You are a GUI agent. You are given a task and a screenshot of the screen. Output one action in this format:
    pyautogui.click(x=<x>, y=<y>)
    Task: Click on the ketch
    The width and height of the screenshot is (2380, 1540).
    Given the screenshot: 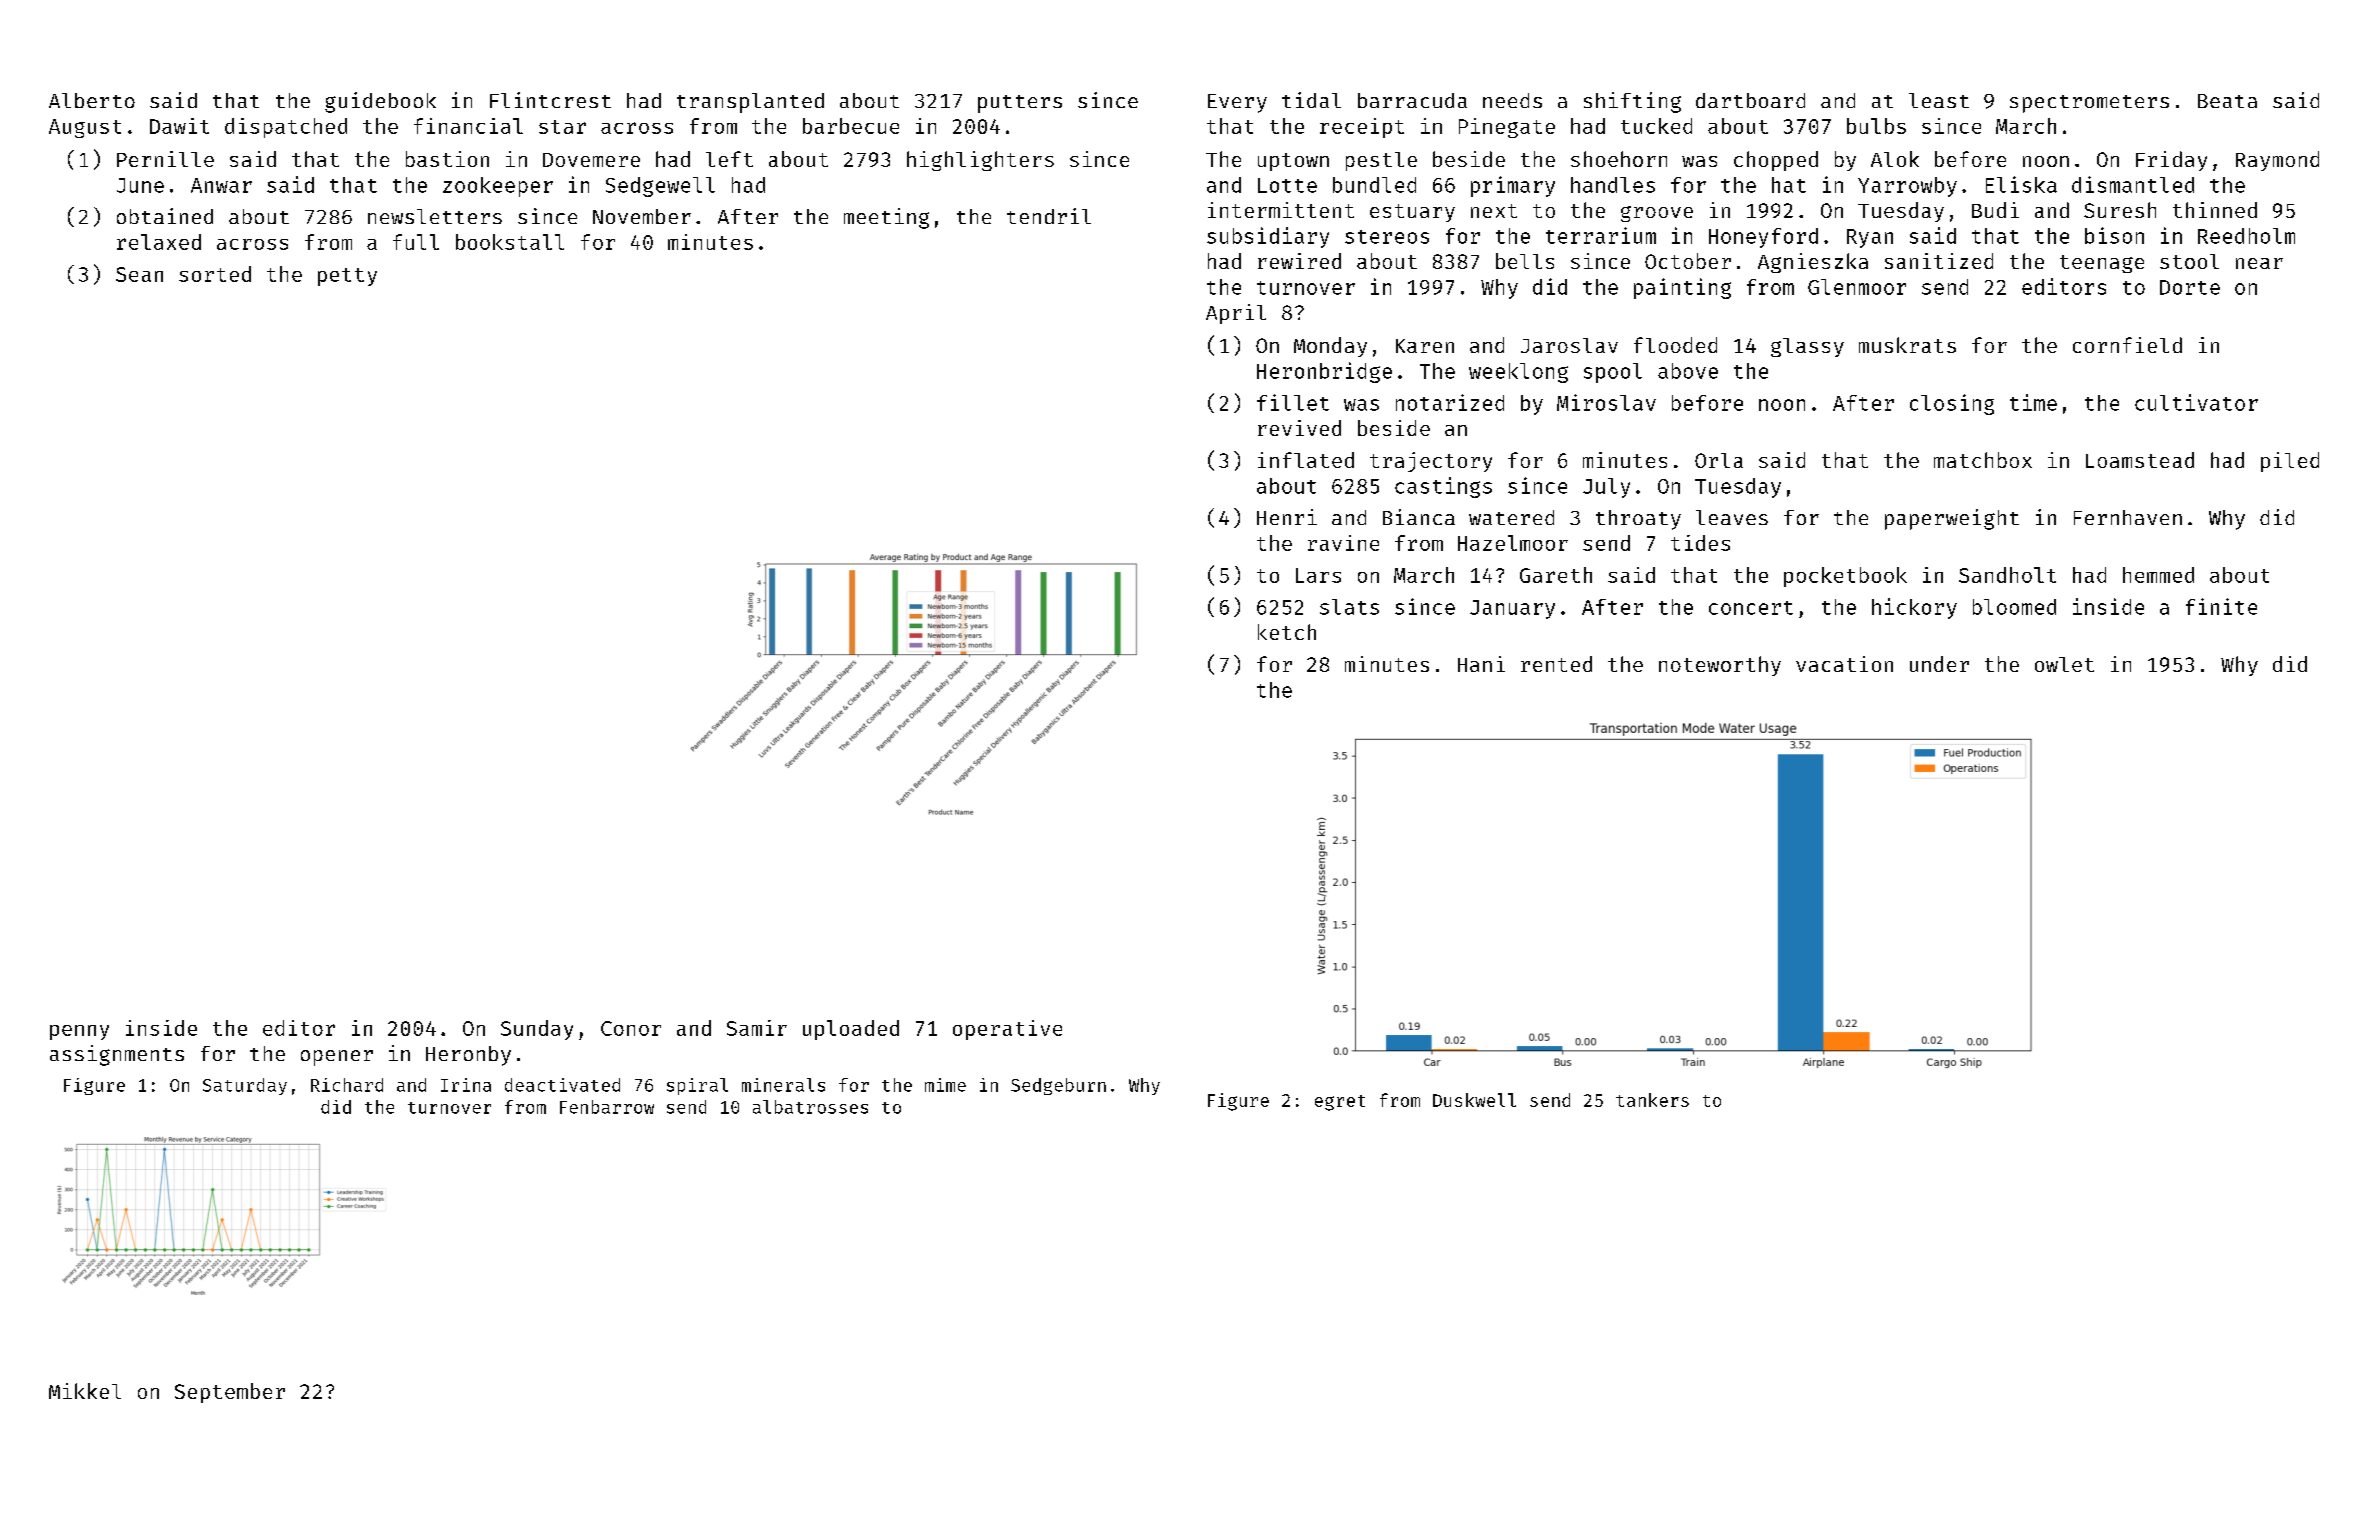 What is the action you would take?
    pyautogui.click(x=1287, y=632)
